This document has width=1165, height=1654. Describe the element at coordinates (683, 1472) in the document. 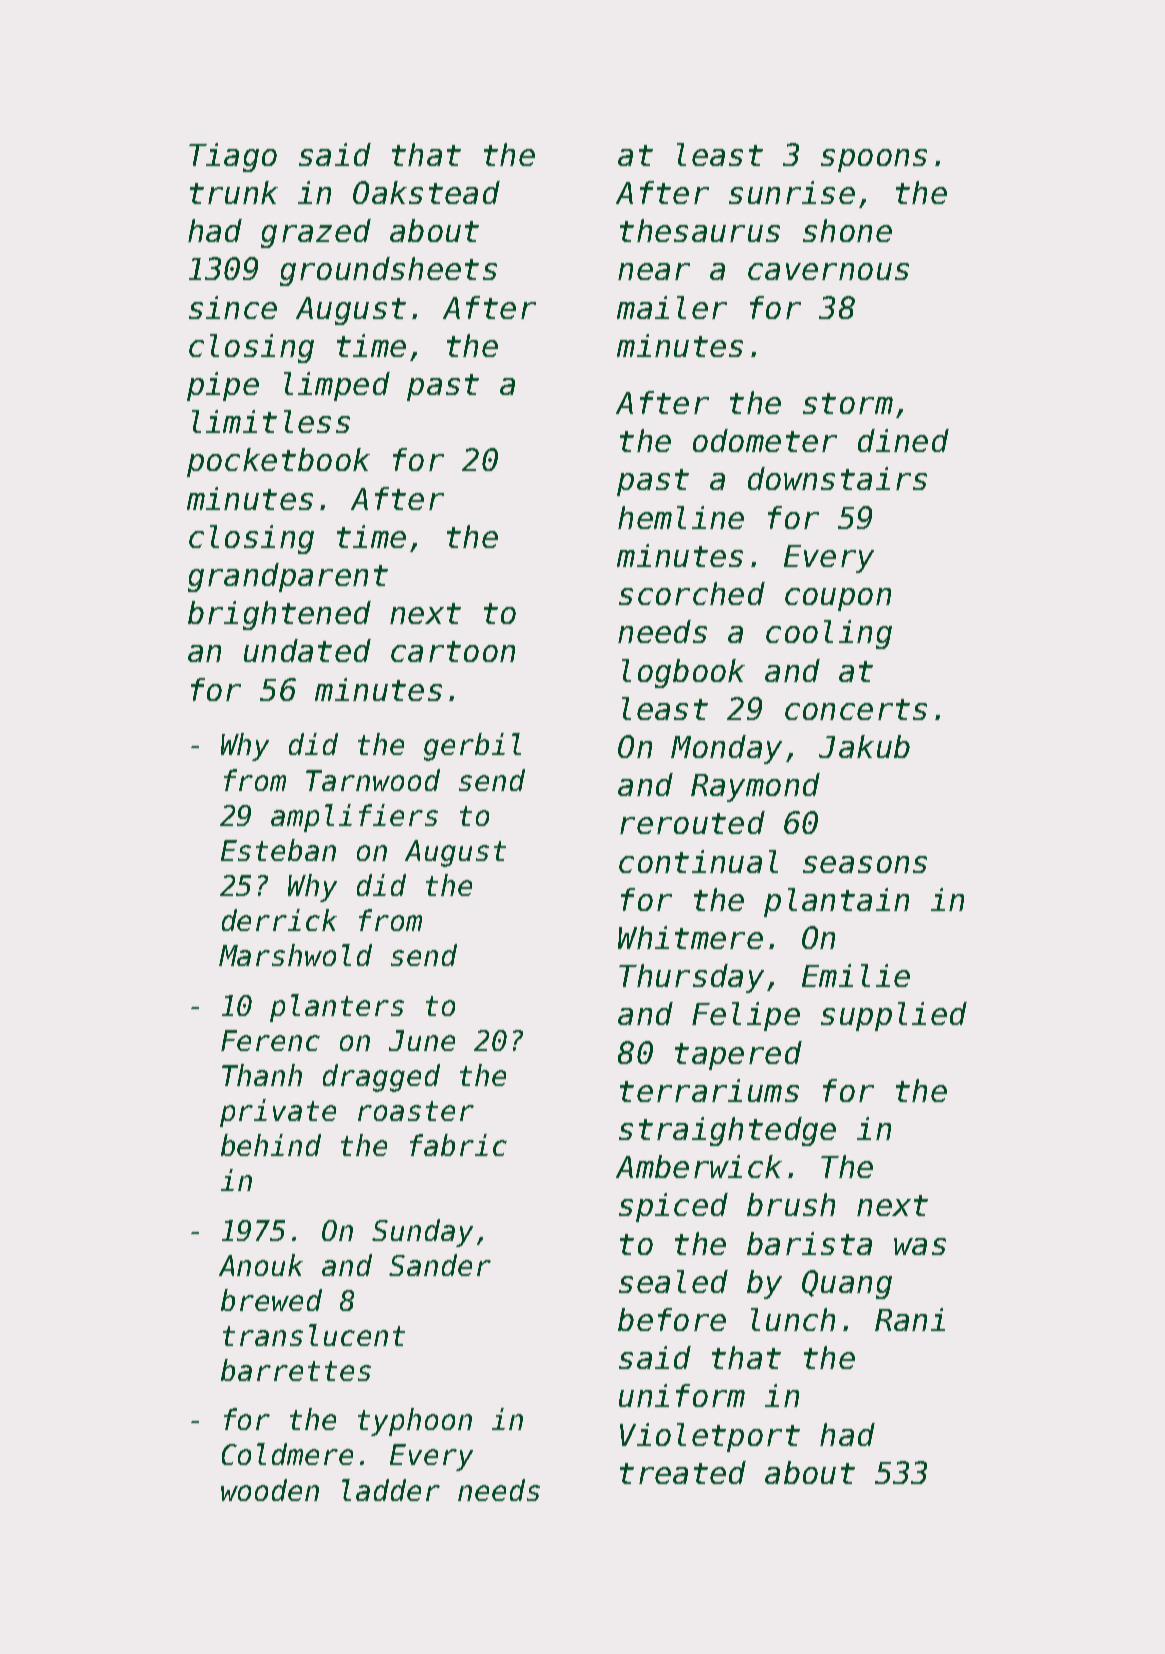

I see `treated` at that location.
